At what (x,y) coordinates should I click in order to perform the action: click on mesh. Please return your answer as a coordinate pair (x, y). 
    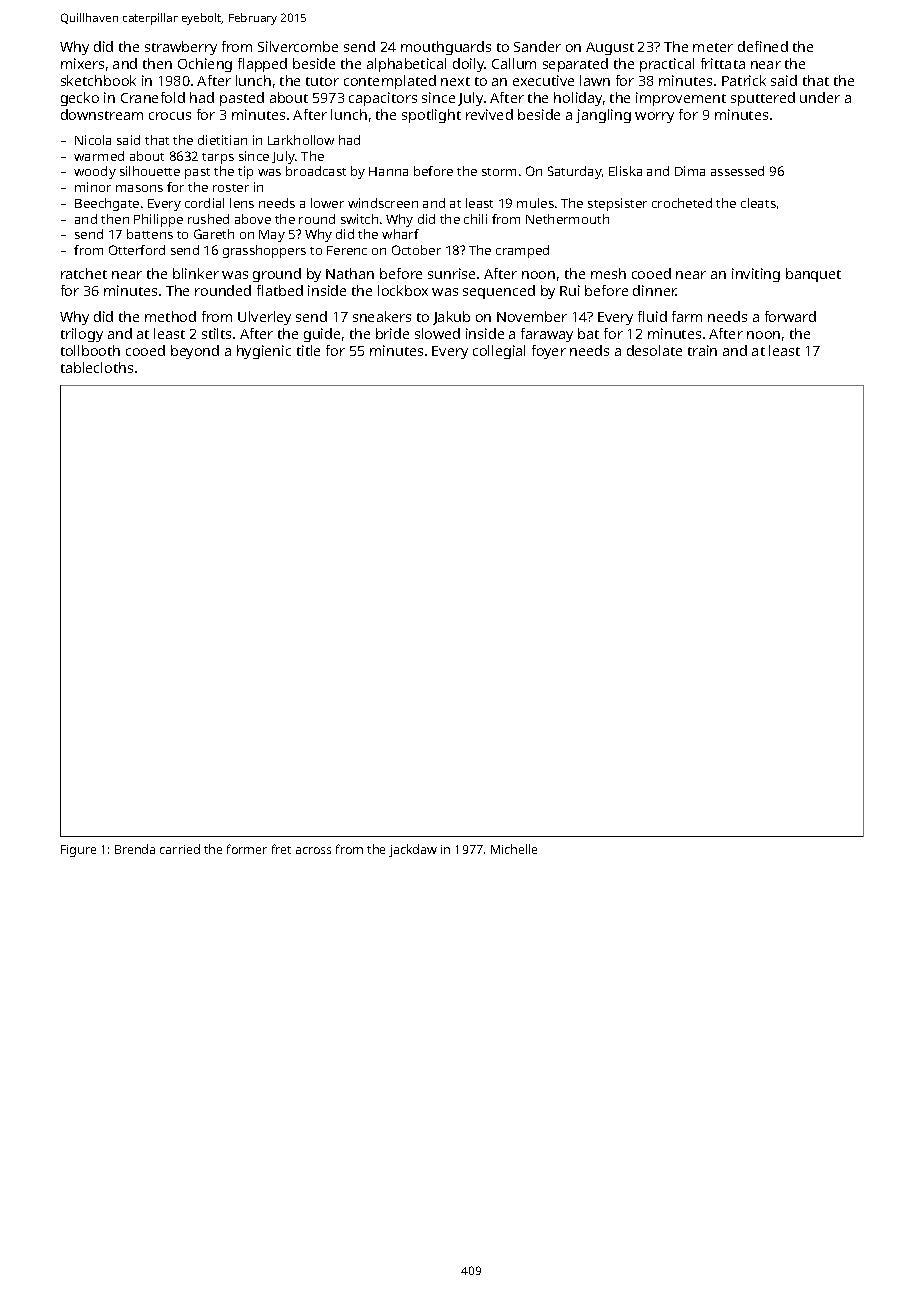
    Looking at the image, I should click on (608, 273).
